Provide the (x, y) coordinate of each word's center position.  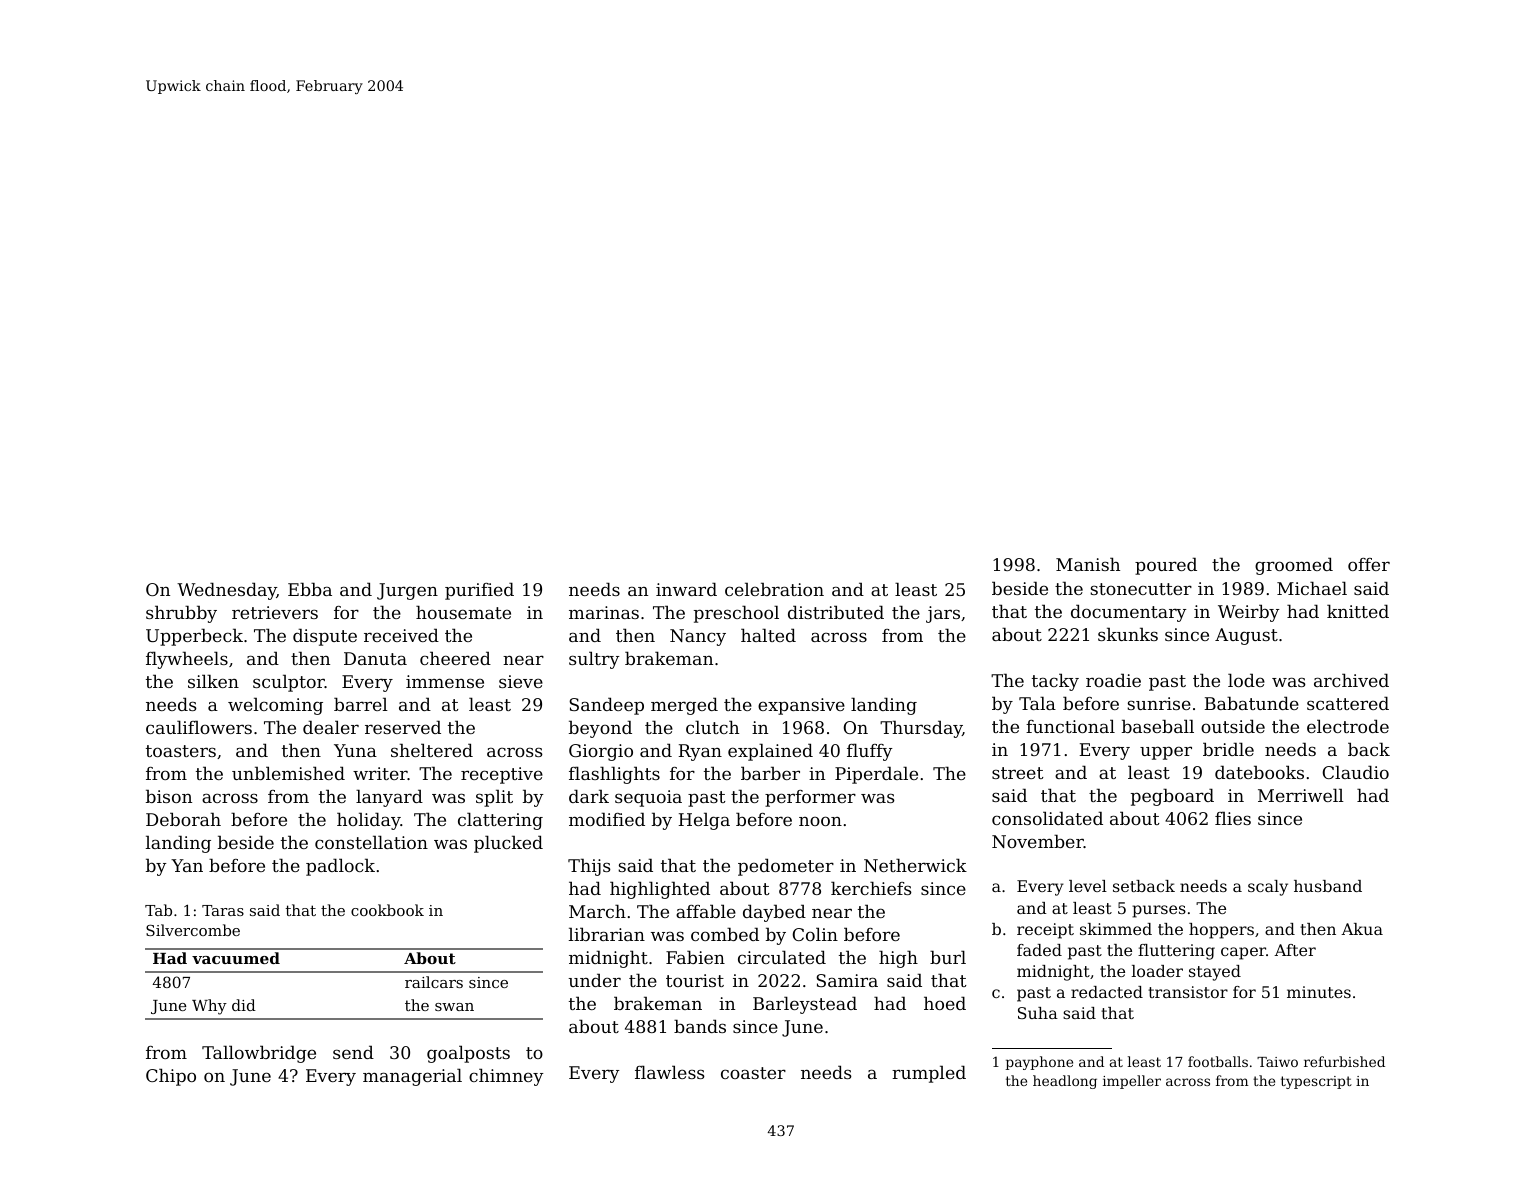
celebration (774, 589)
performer (810, 798)
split (494, 798)
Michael (1312, 588)
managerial (412, 1077)
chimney (506, 1077)
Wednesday (227, 591)
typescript (1316, 1082)
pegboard (1172, 797)
